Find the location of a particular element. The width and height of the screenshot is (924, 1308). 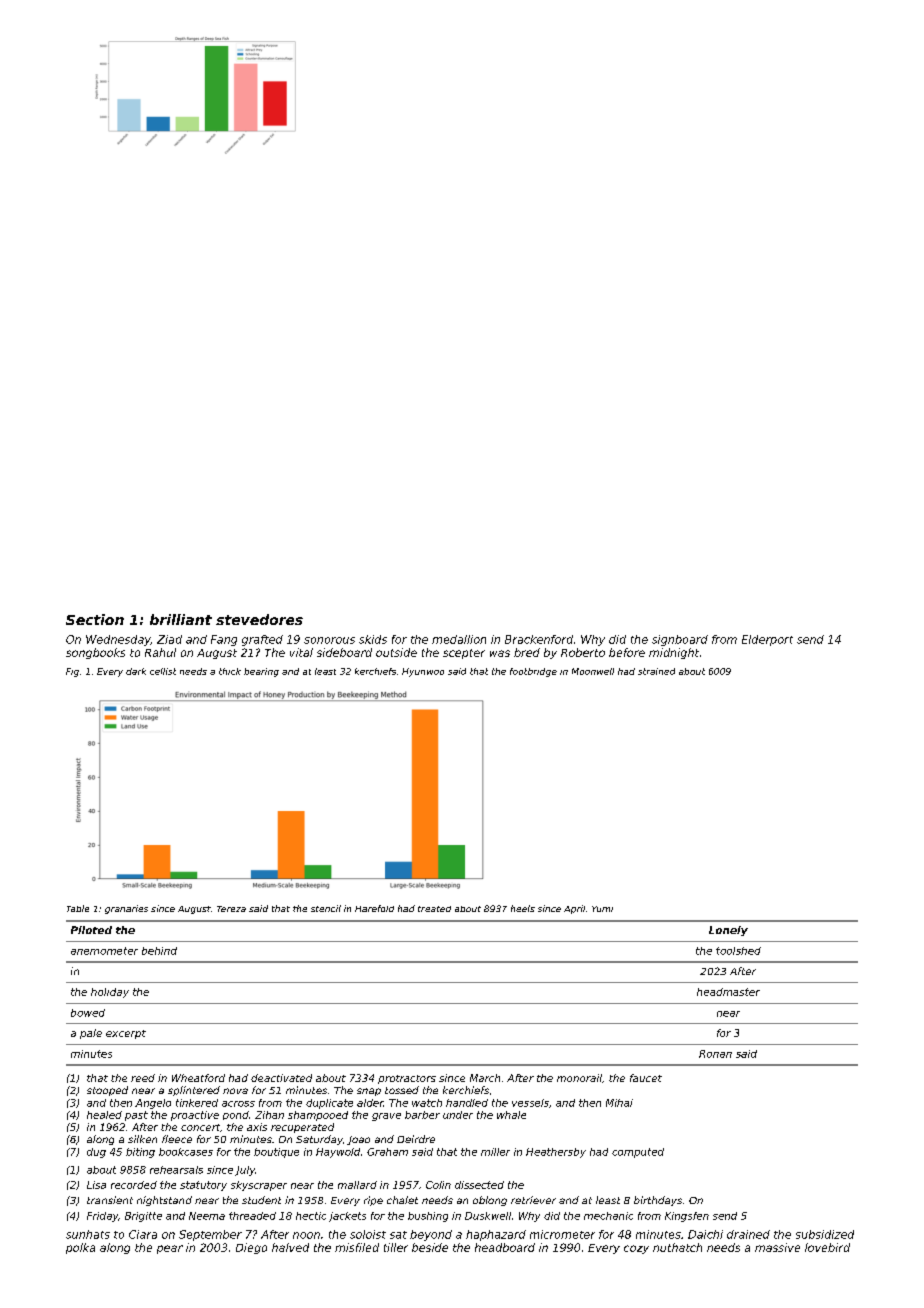

bowed is located at coordinates (88, 1013).
